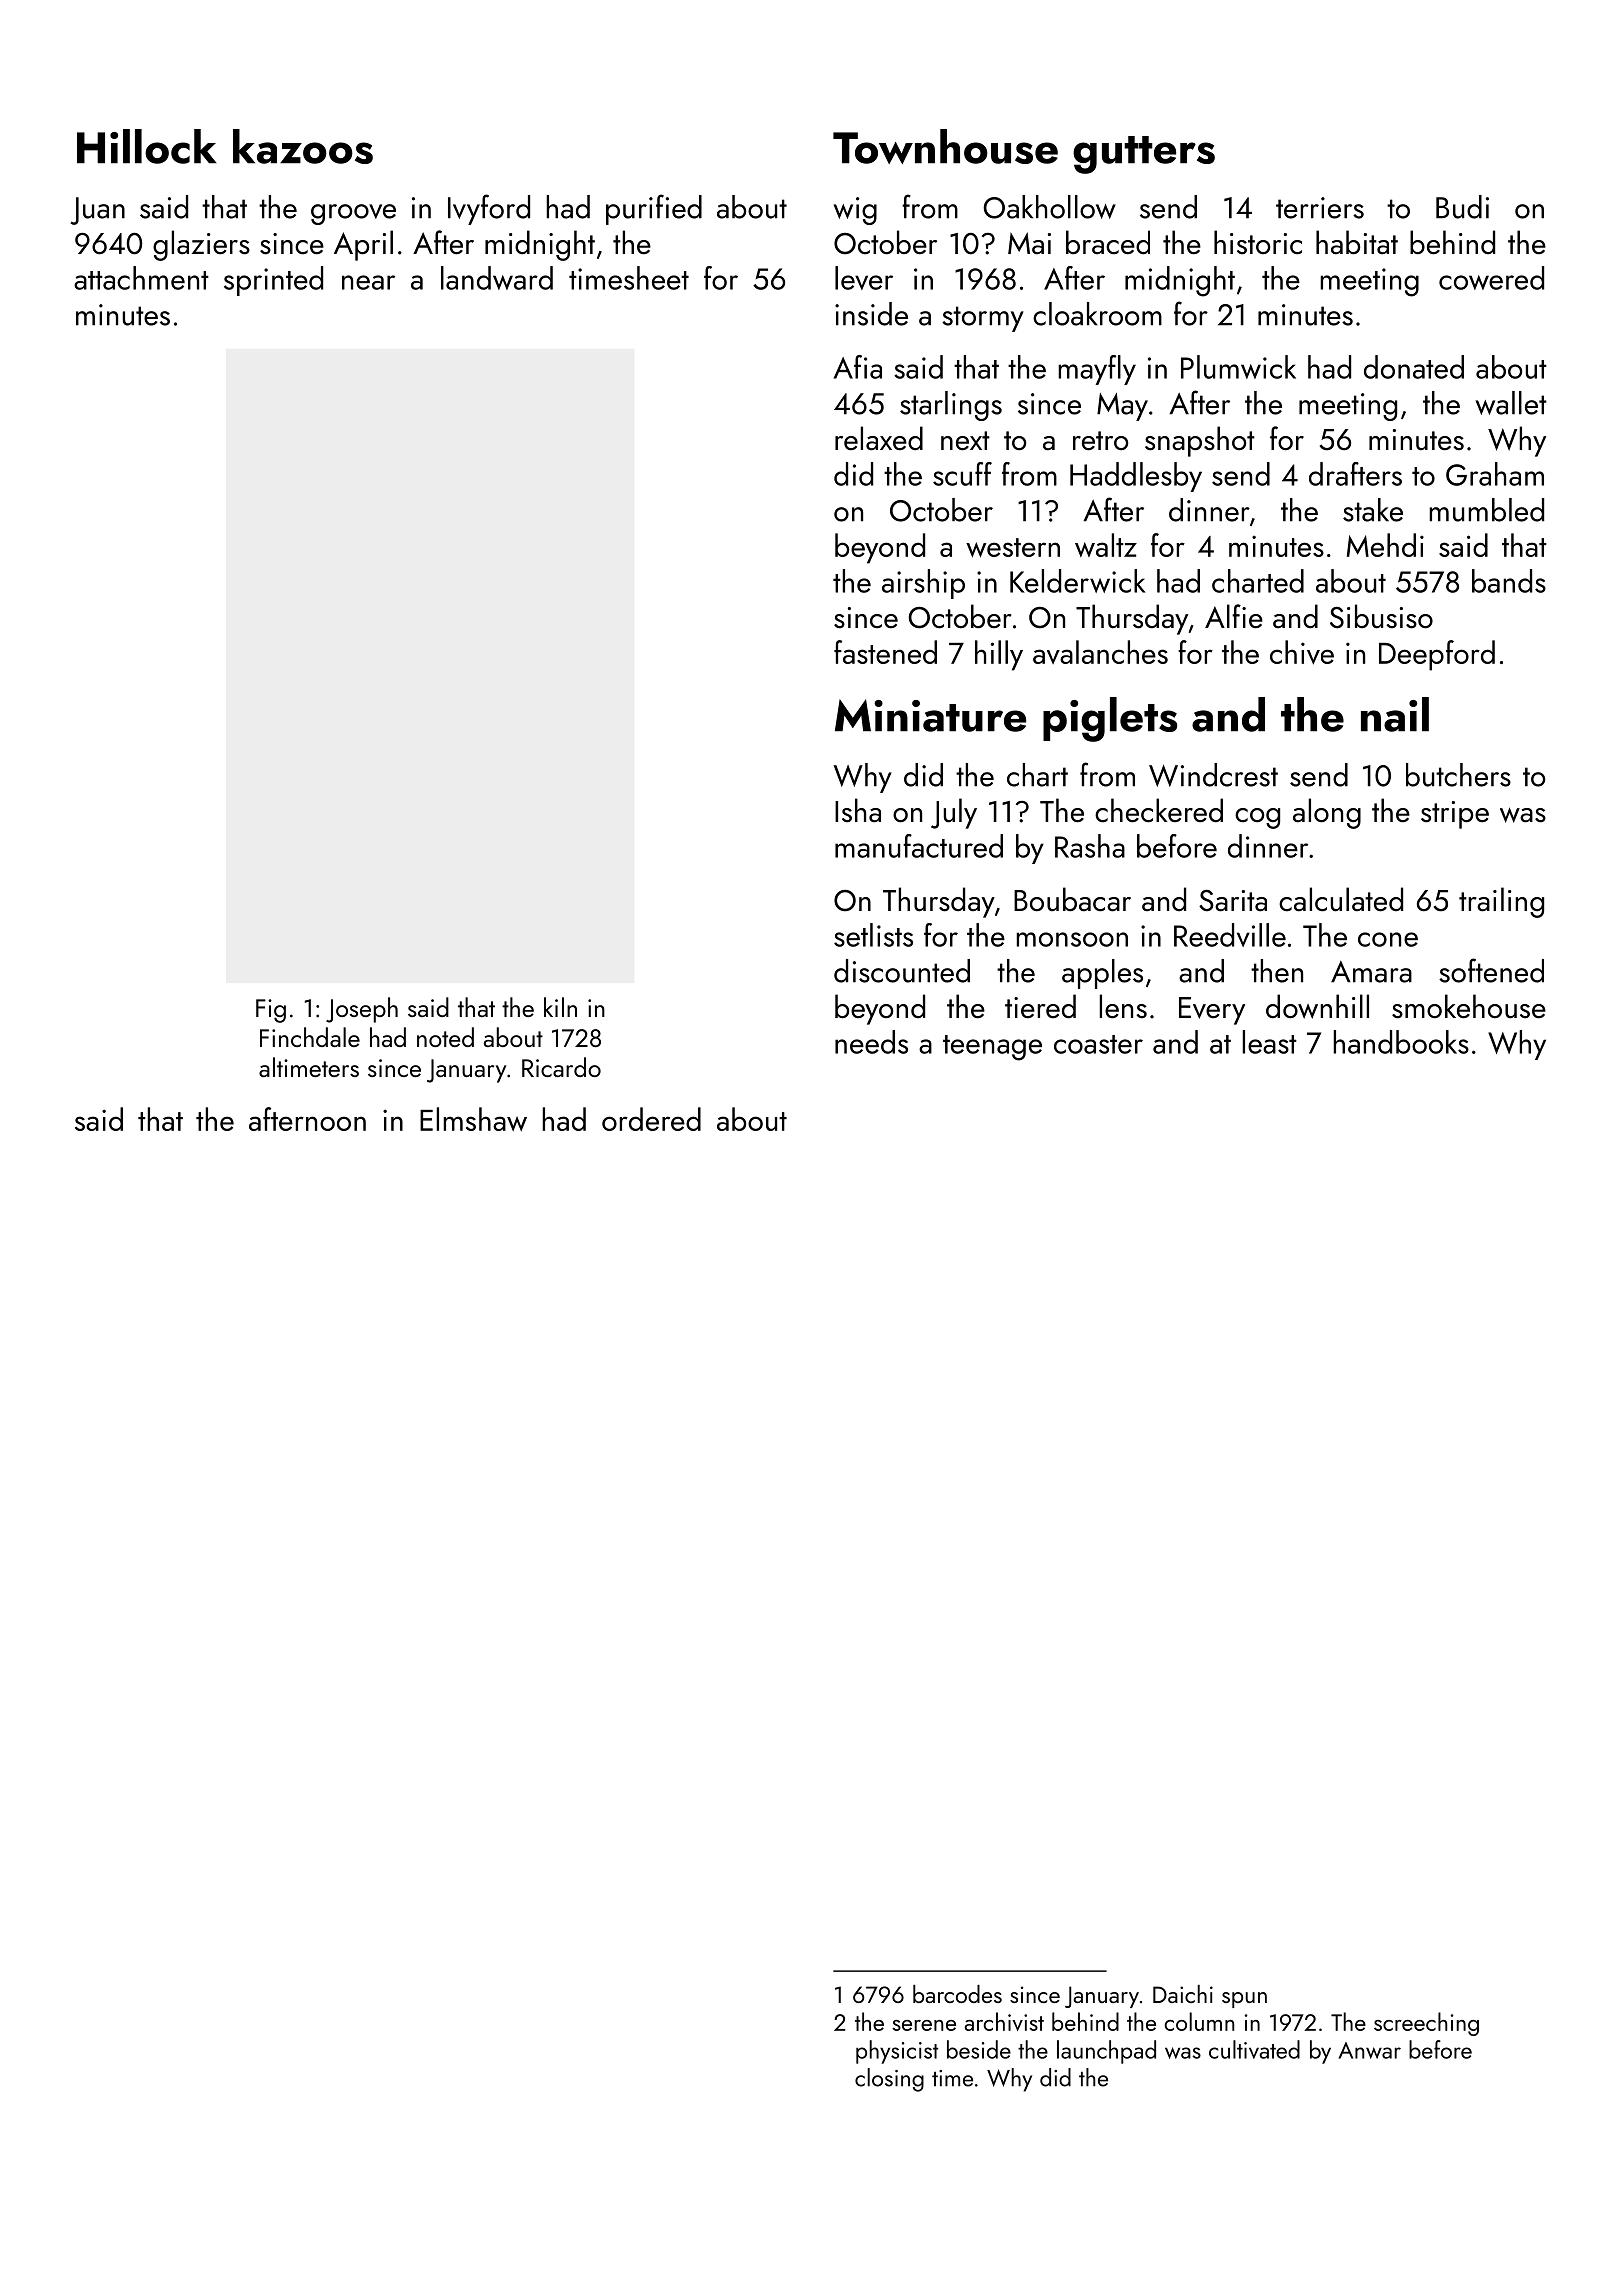  What do you see at coordinates (1200, 441) in the document?
I see `snapshot` at bounding box center [1200, 441].
